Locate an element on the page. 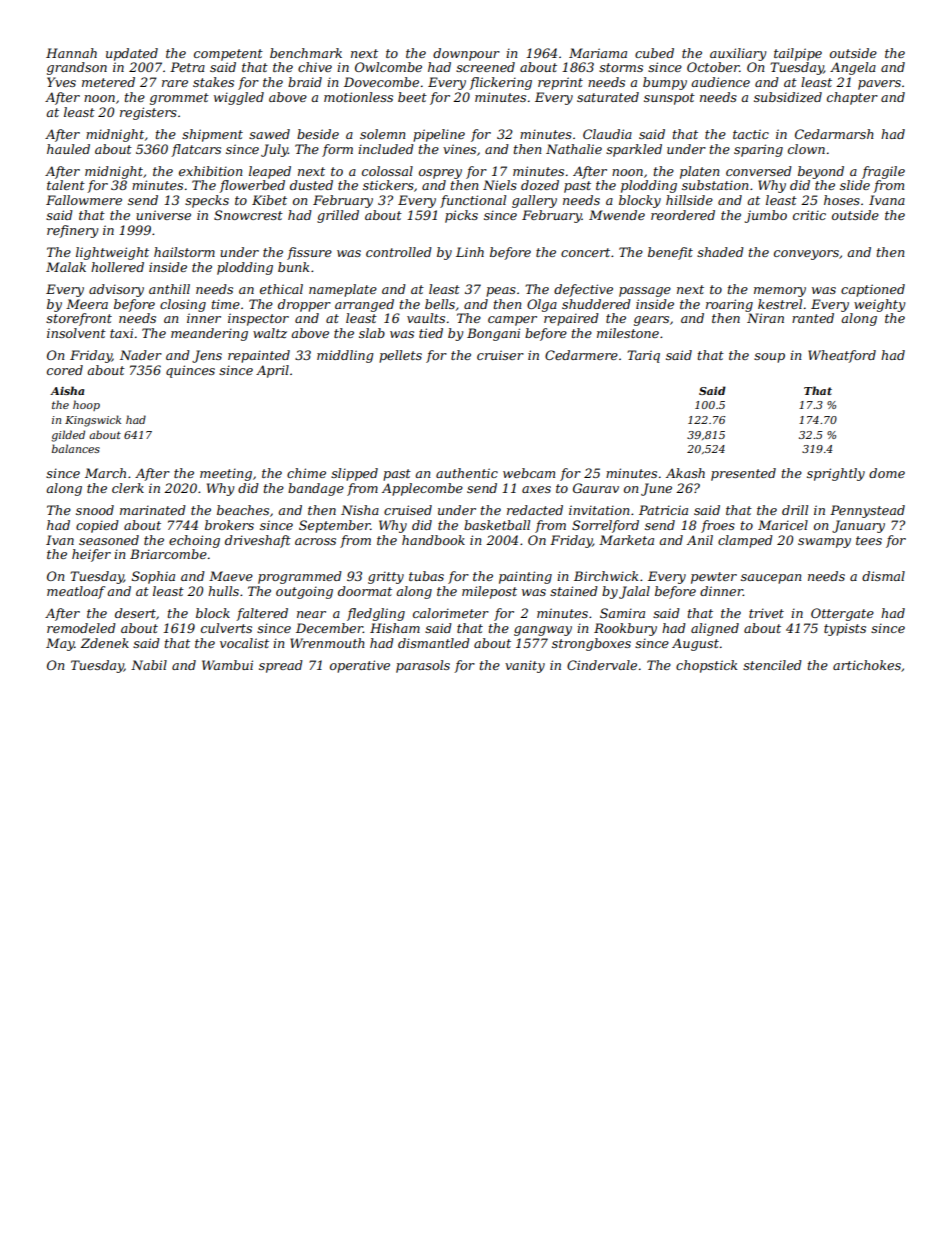 This document has height=1233, width=952. stenciled is located at coordinates (772, 665).
